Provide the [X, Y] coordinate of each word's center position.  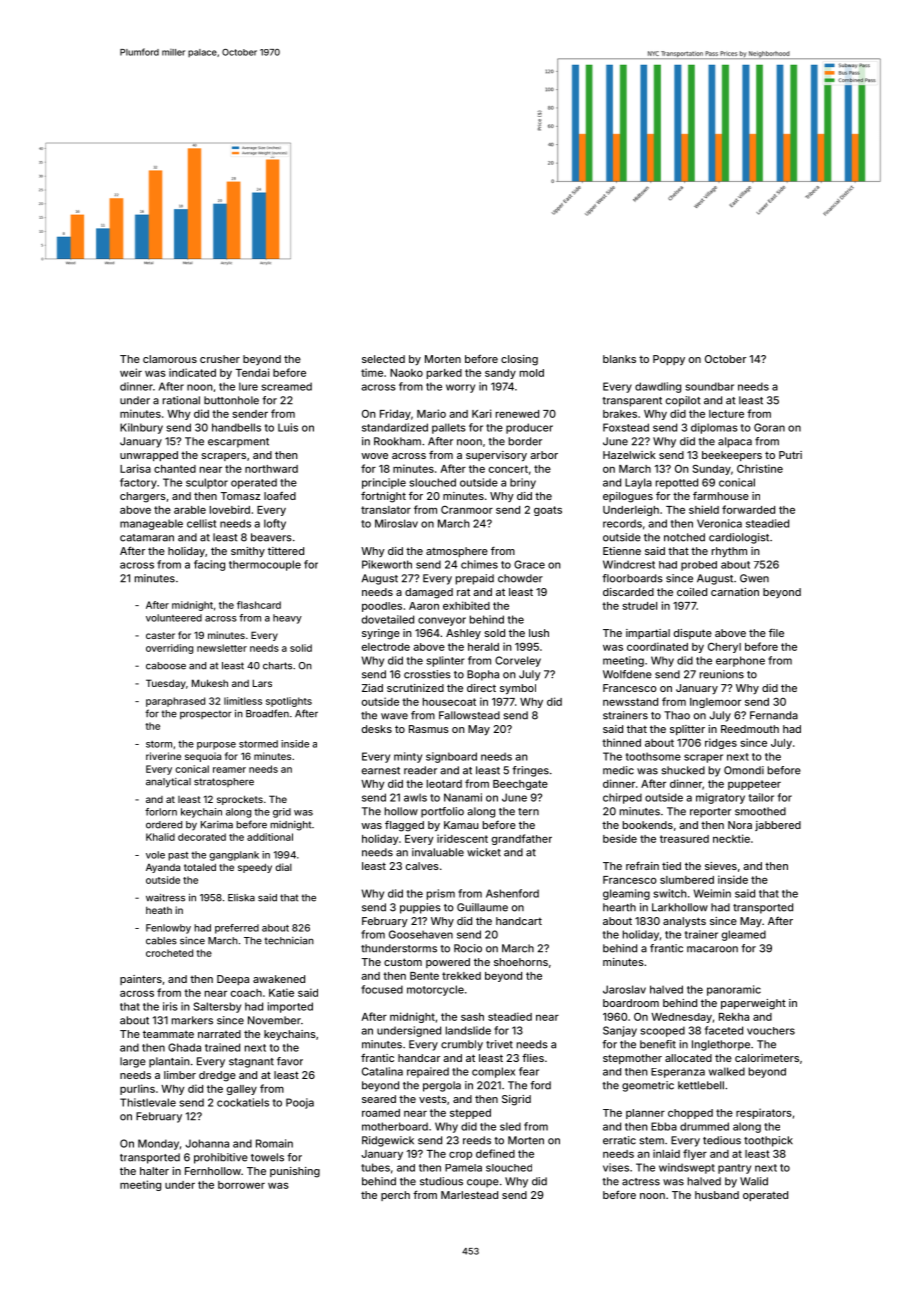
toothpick [768, 1141]
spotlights [289, 702]
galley [242, 1090]
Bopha [483, 675]
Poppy [669, 360]
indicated [192, 372]
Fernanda [774, 715]
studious [441, 1181]
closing [519, 360]
